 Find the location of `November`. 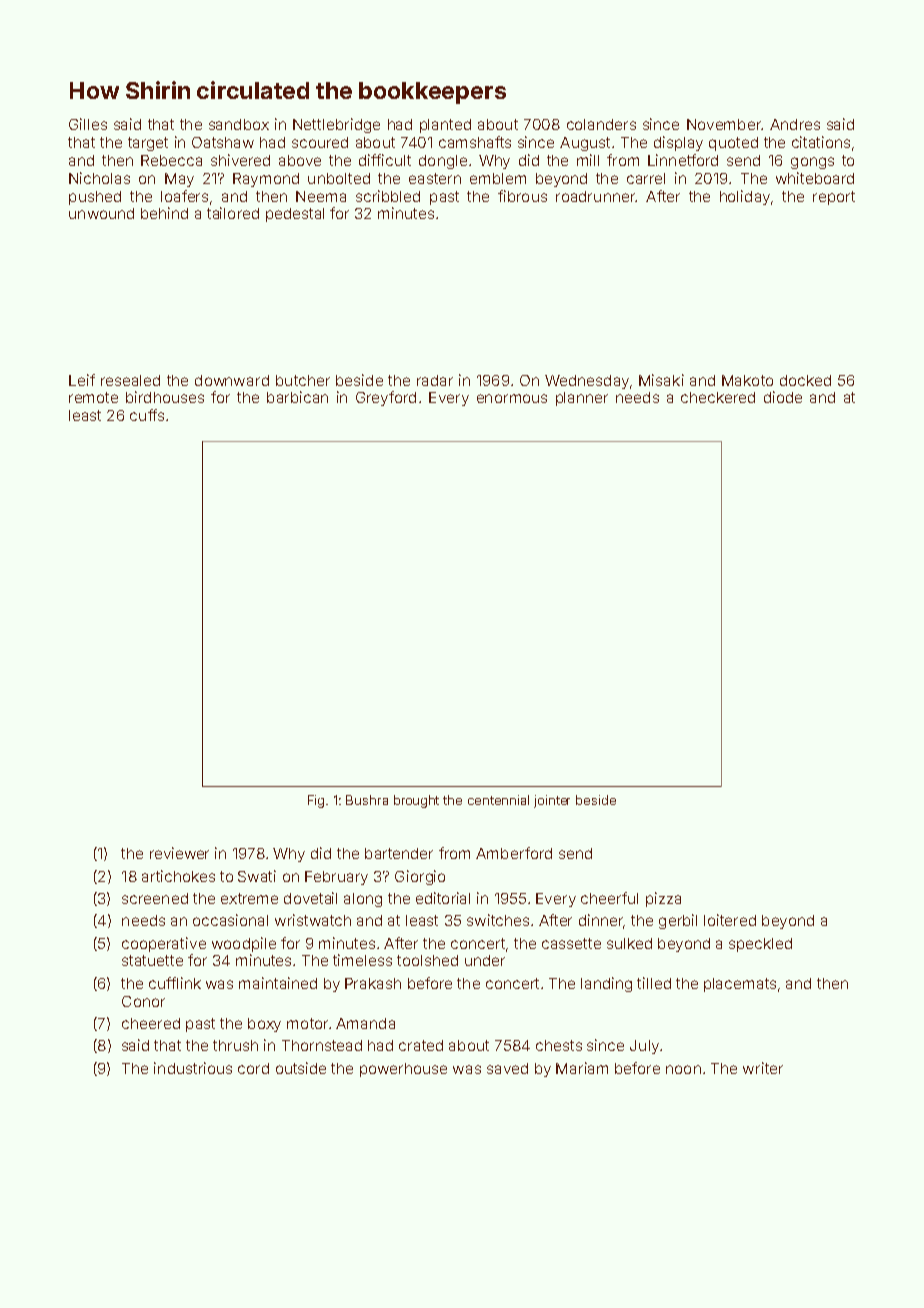

November is located at coordinates (724, 124).
